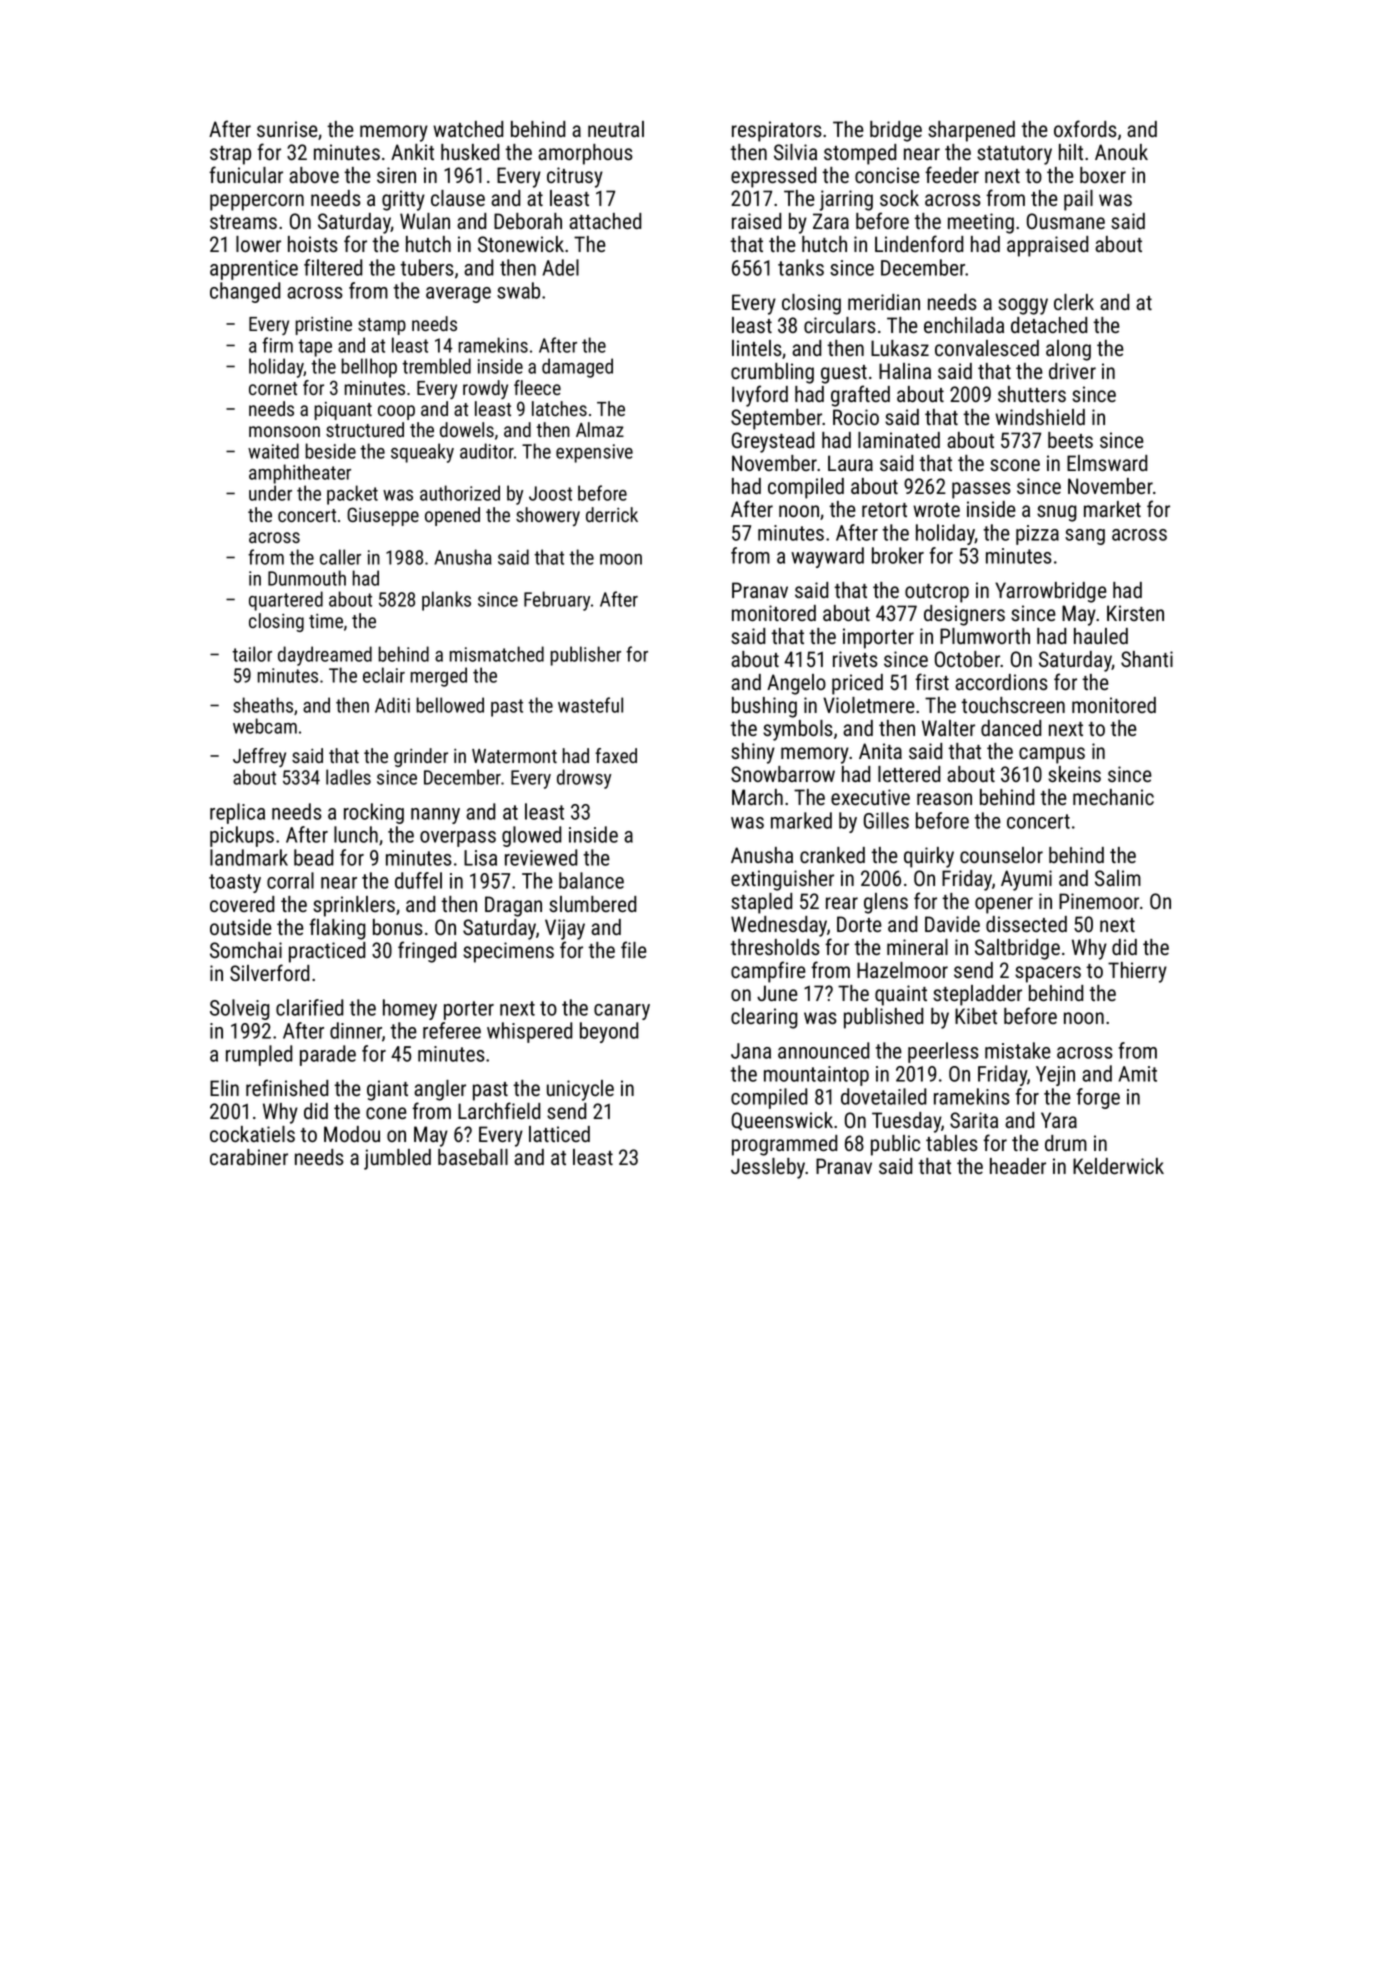 The width and height of the screenshot is (1386, 1969). I want to click on Lindenford, so click(919, 243).
